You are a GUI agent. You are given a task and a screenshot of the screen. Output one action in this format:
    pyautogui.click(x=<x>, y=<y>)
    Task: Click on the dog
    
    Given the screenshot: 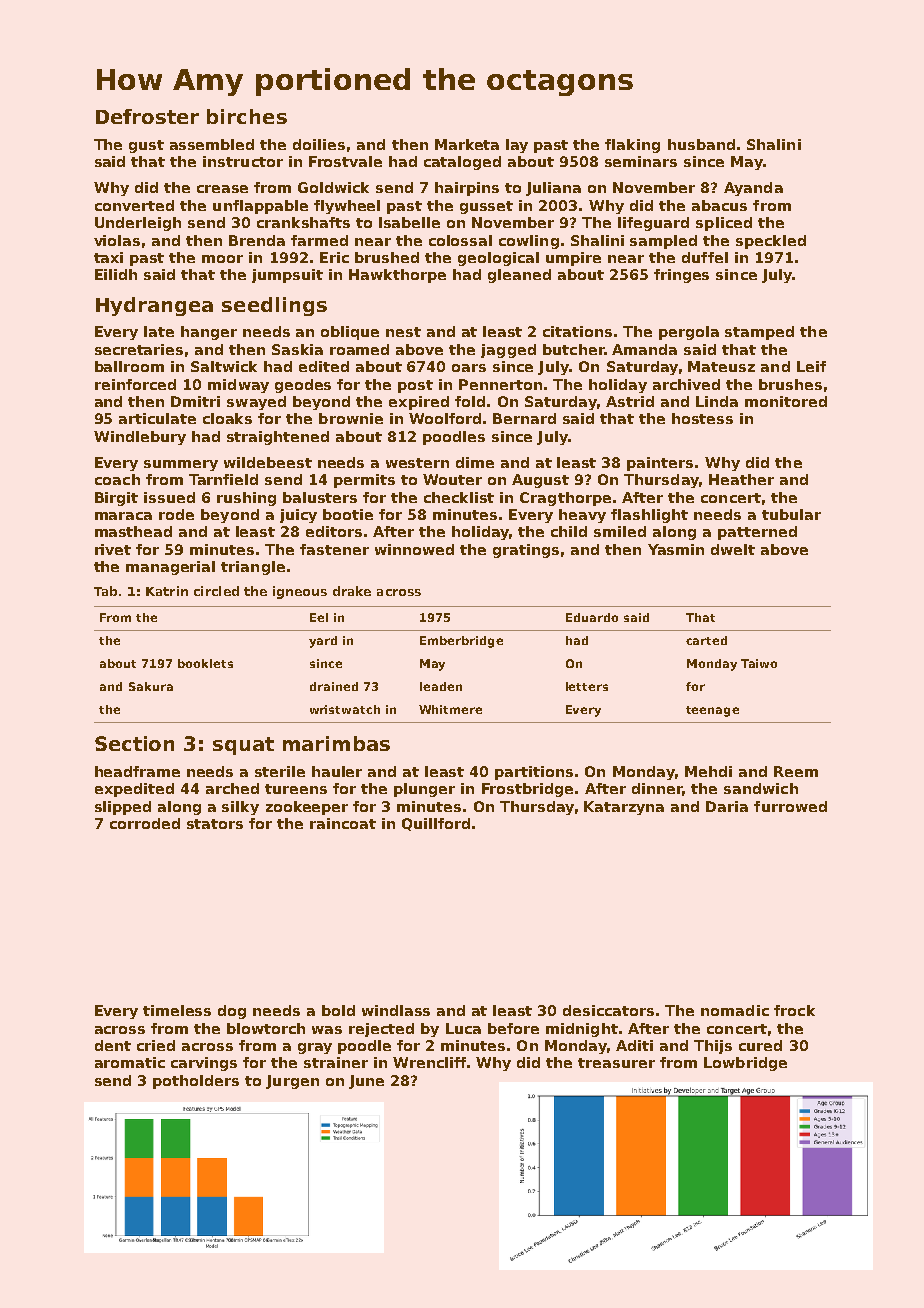 What is the action you would take?
    pyautogui.click(x=232, y=1012)
